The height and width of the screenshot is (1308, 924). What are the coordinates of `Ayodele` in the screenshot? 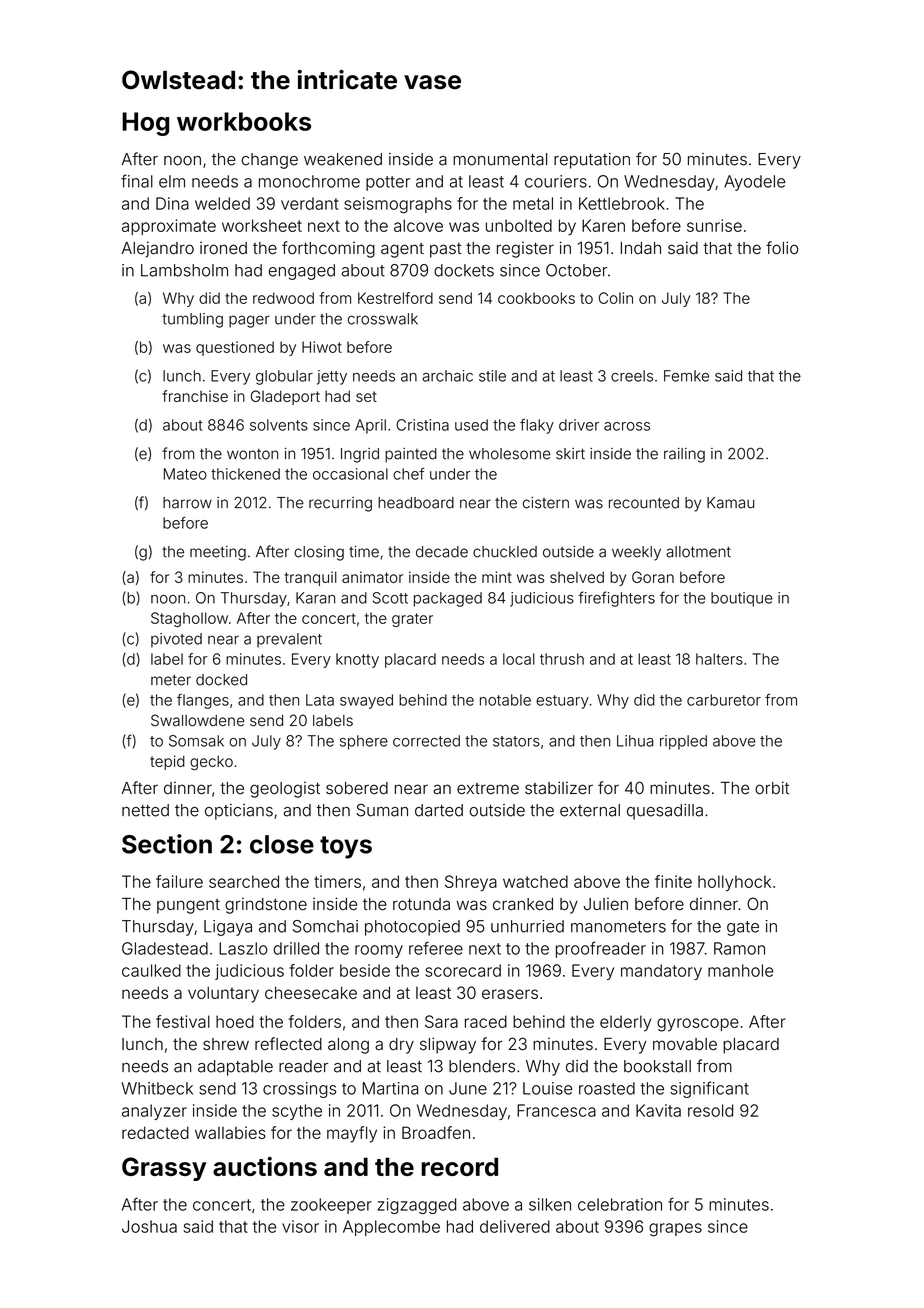 It's located at (754, 183).
